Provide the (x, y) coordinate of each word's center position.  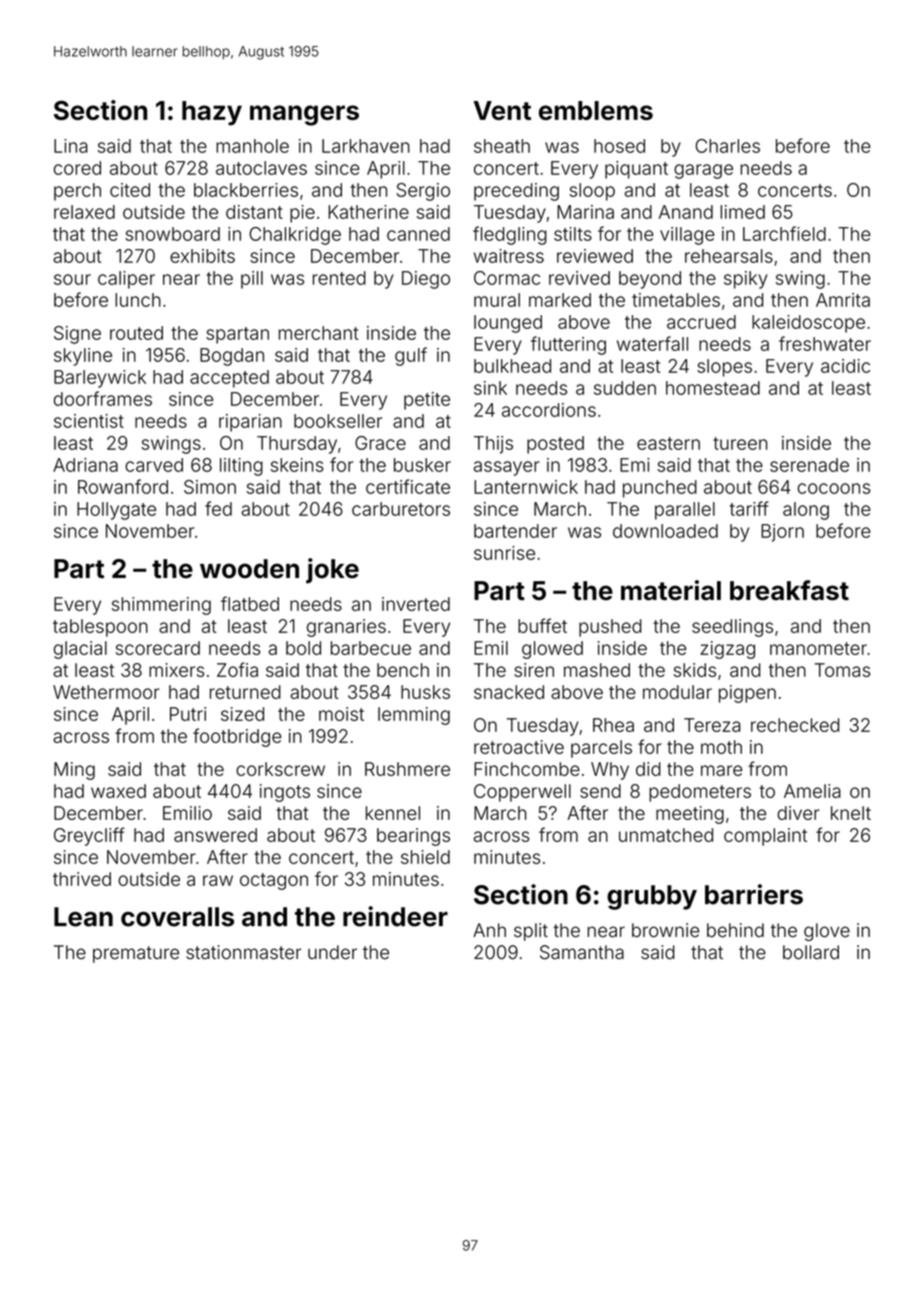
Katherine (369, 212)
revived (579, 278)
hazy (212, 113)
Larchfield (784, 233)
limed (743, 212)
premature (136, 954)
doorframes (103, 398)
